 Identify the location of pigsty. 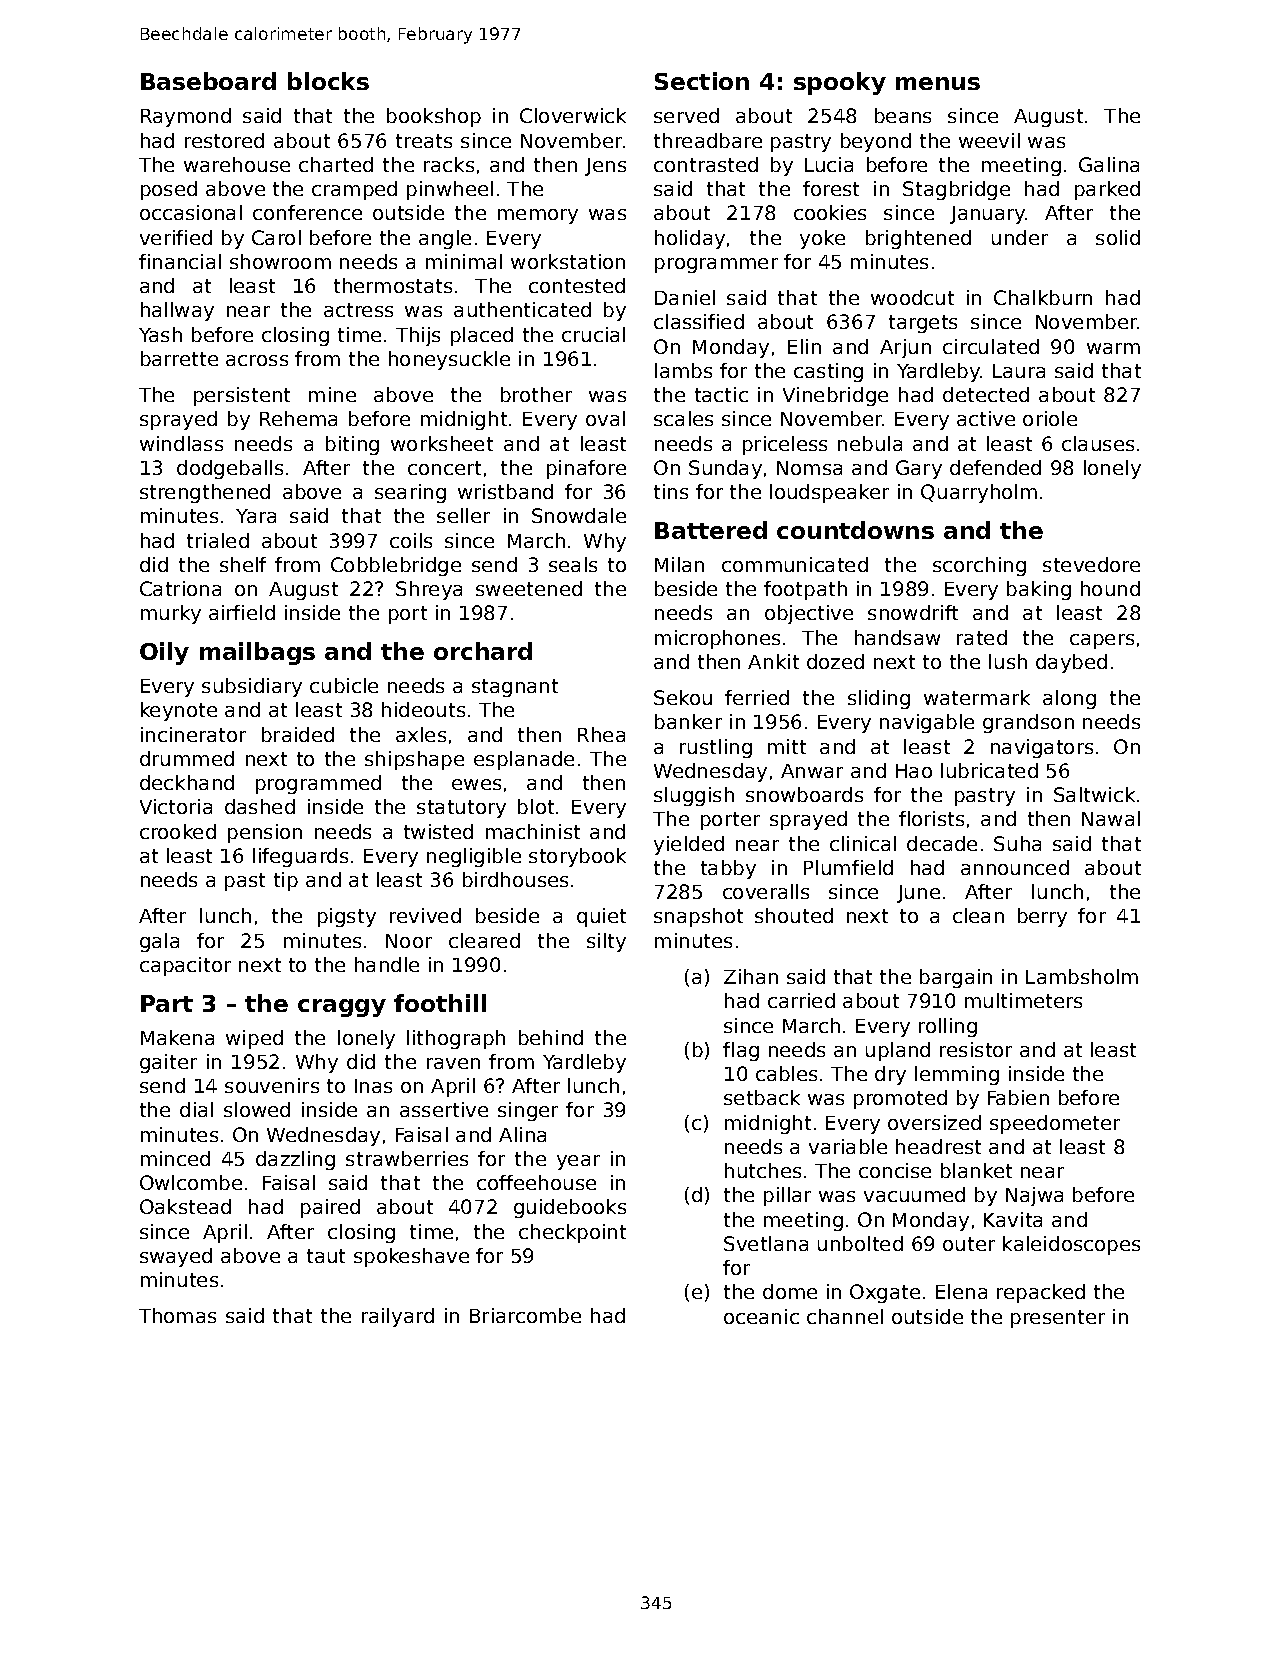
(347, 917).
